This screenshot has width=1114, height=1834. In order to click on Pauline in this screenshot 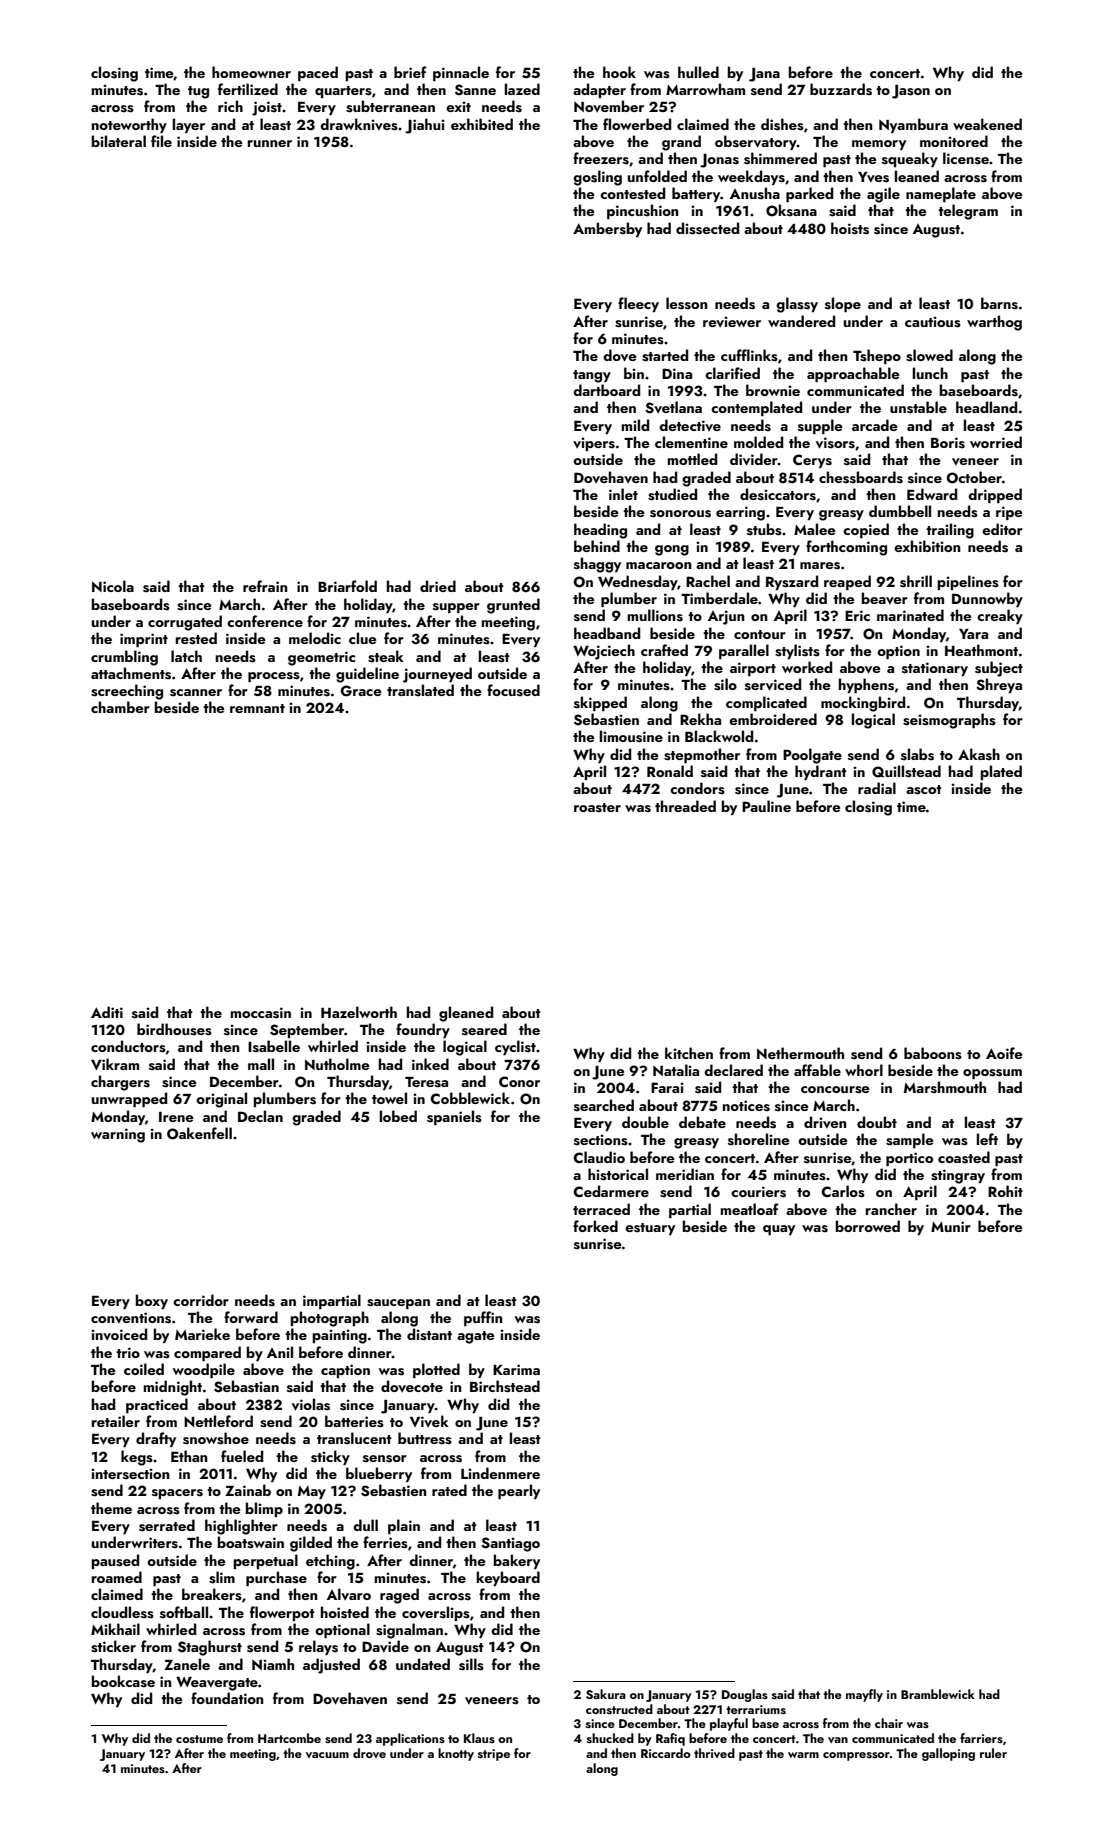, I will do `click(766, 806)`.
